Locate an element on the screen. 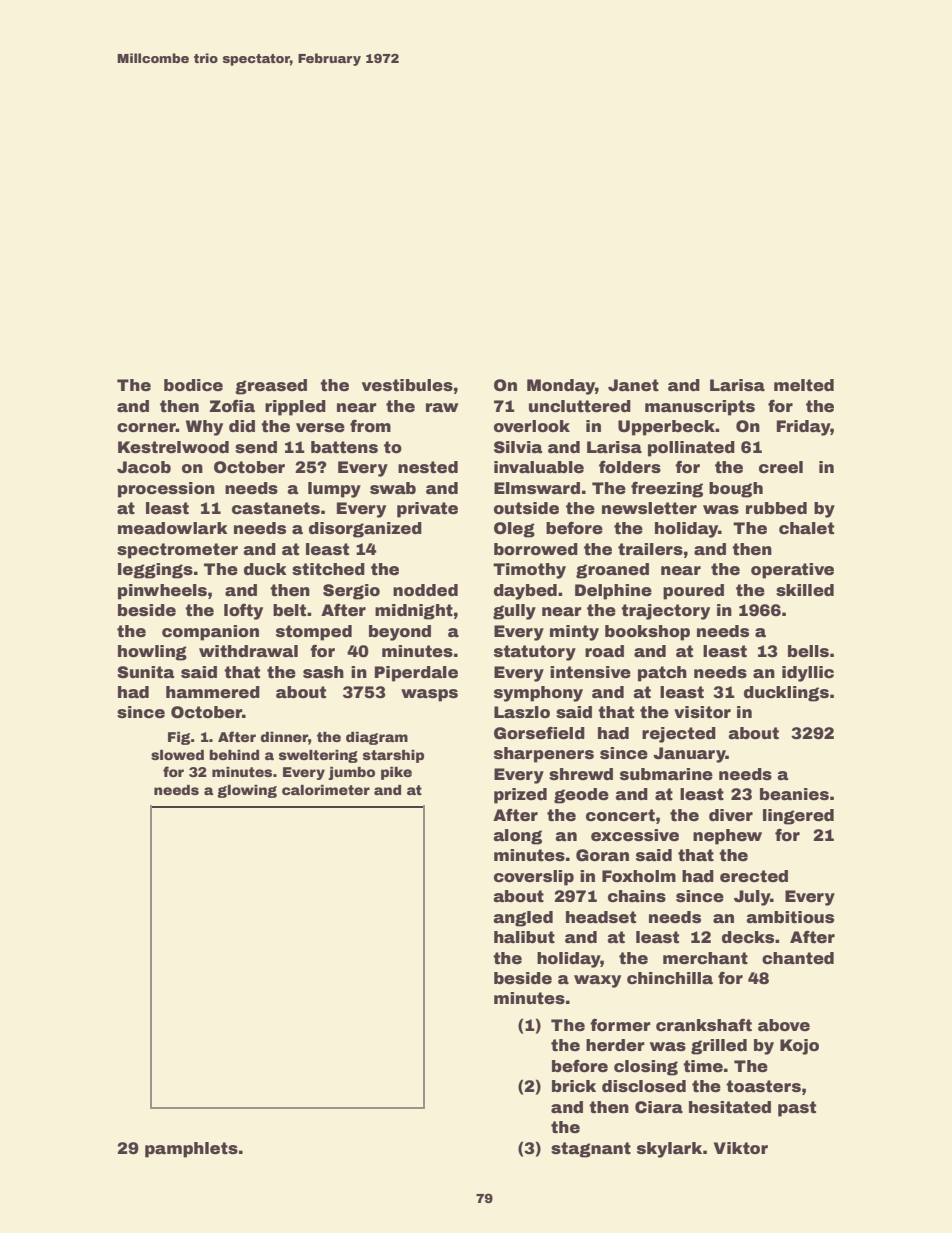 Image resolution: width=952 pixels, height=1233 pixels. Friday is located at coordinates (804, 428).
